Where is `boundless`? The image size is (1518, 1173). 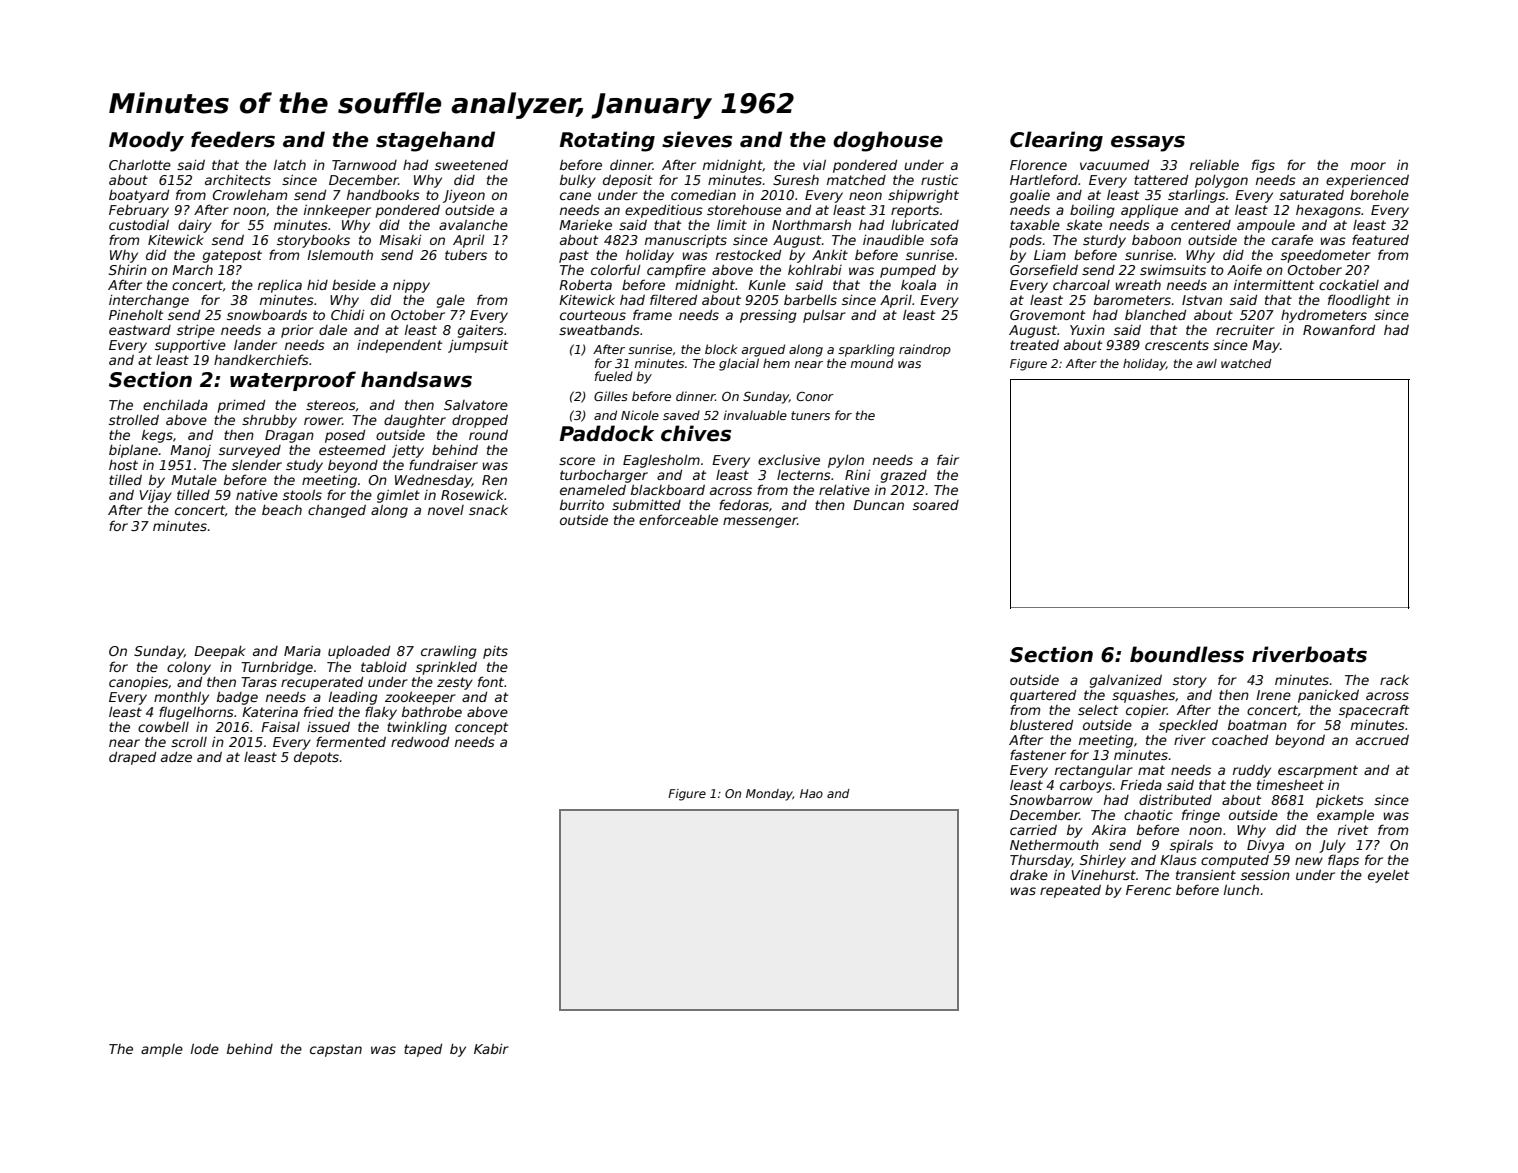 boundless is located at coordinates (1187, 654).
